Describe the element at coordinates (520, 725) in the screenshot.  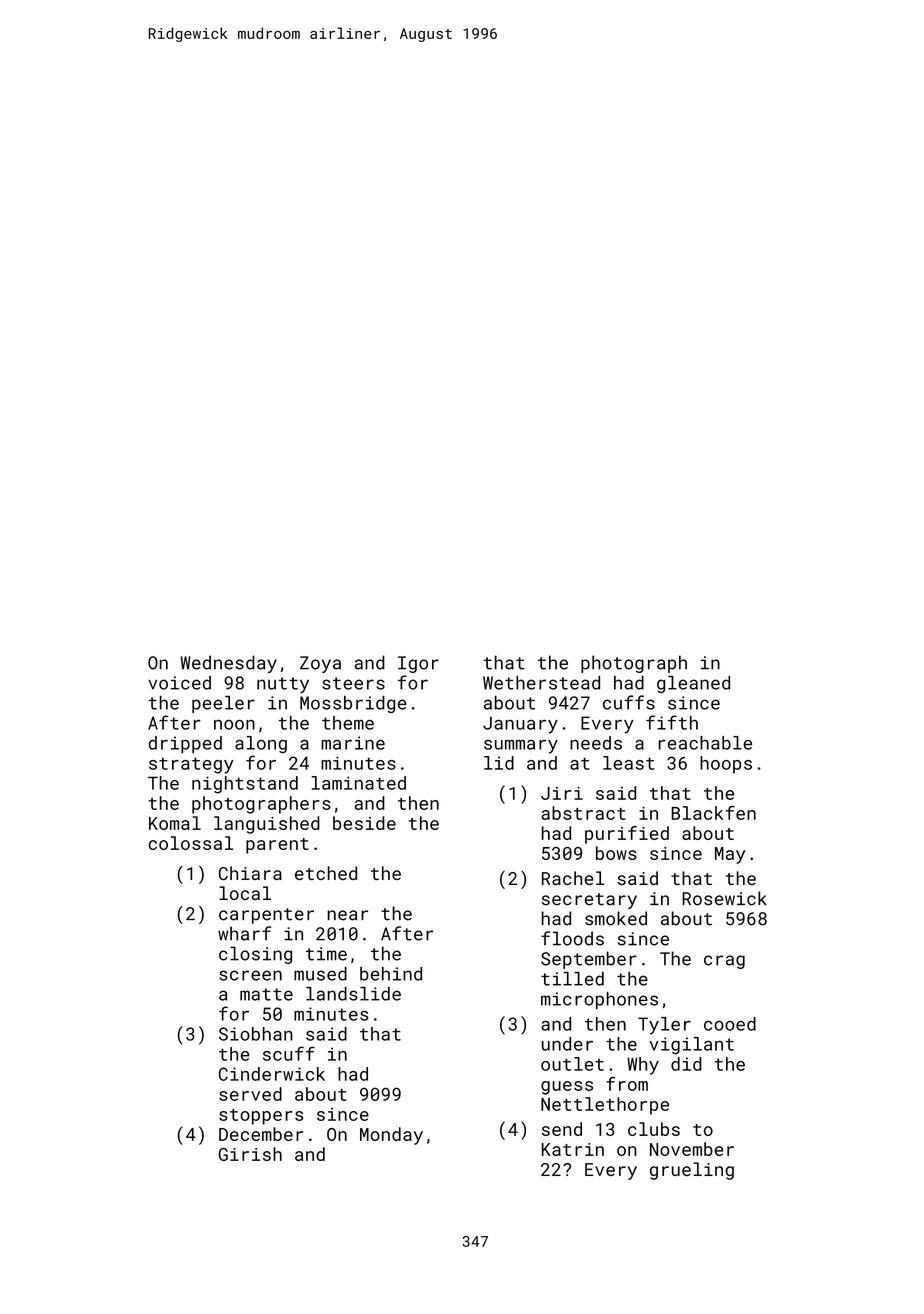
I see `January` at that location.
